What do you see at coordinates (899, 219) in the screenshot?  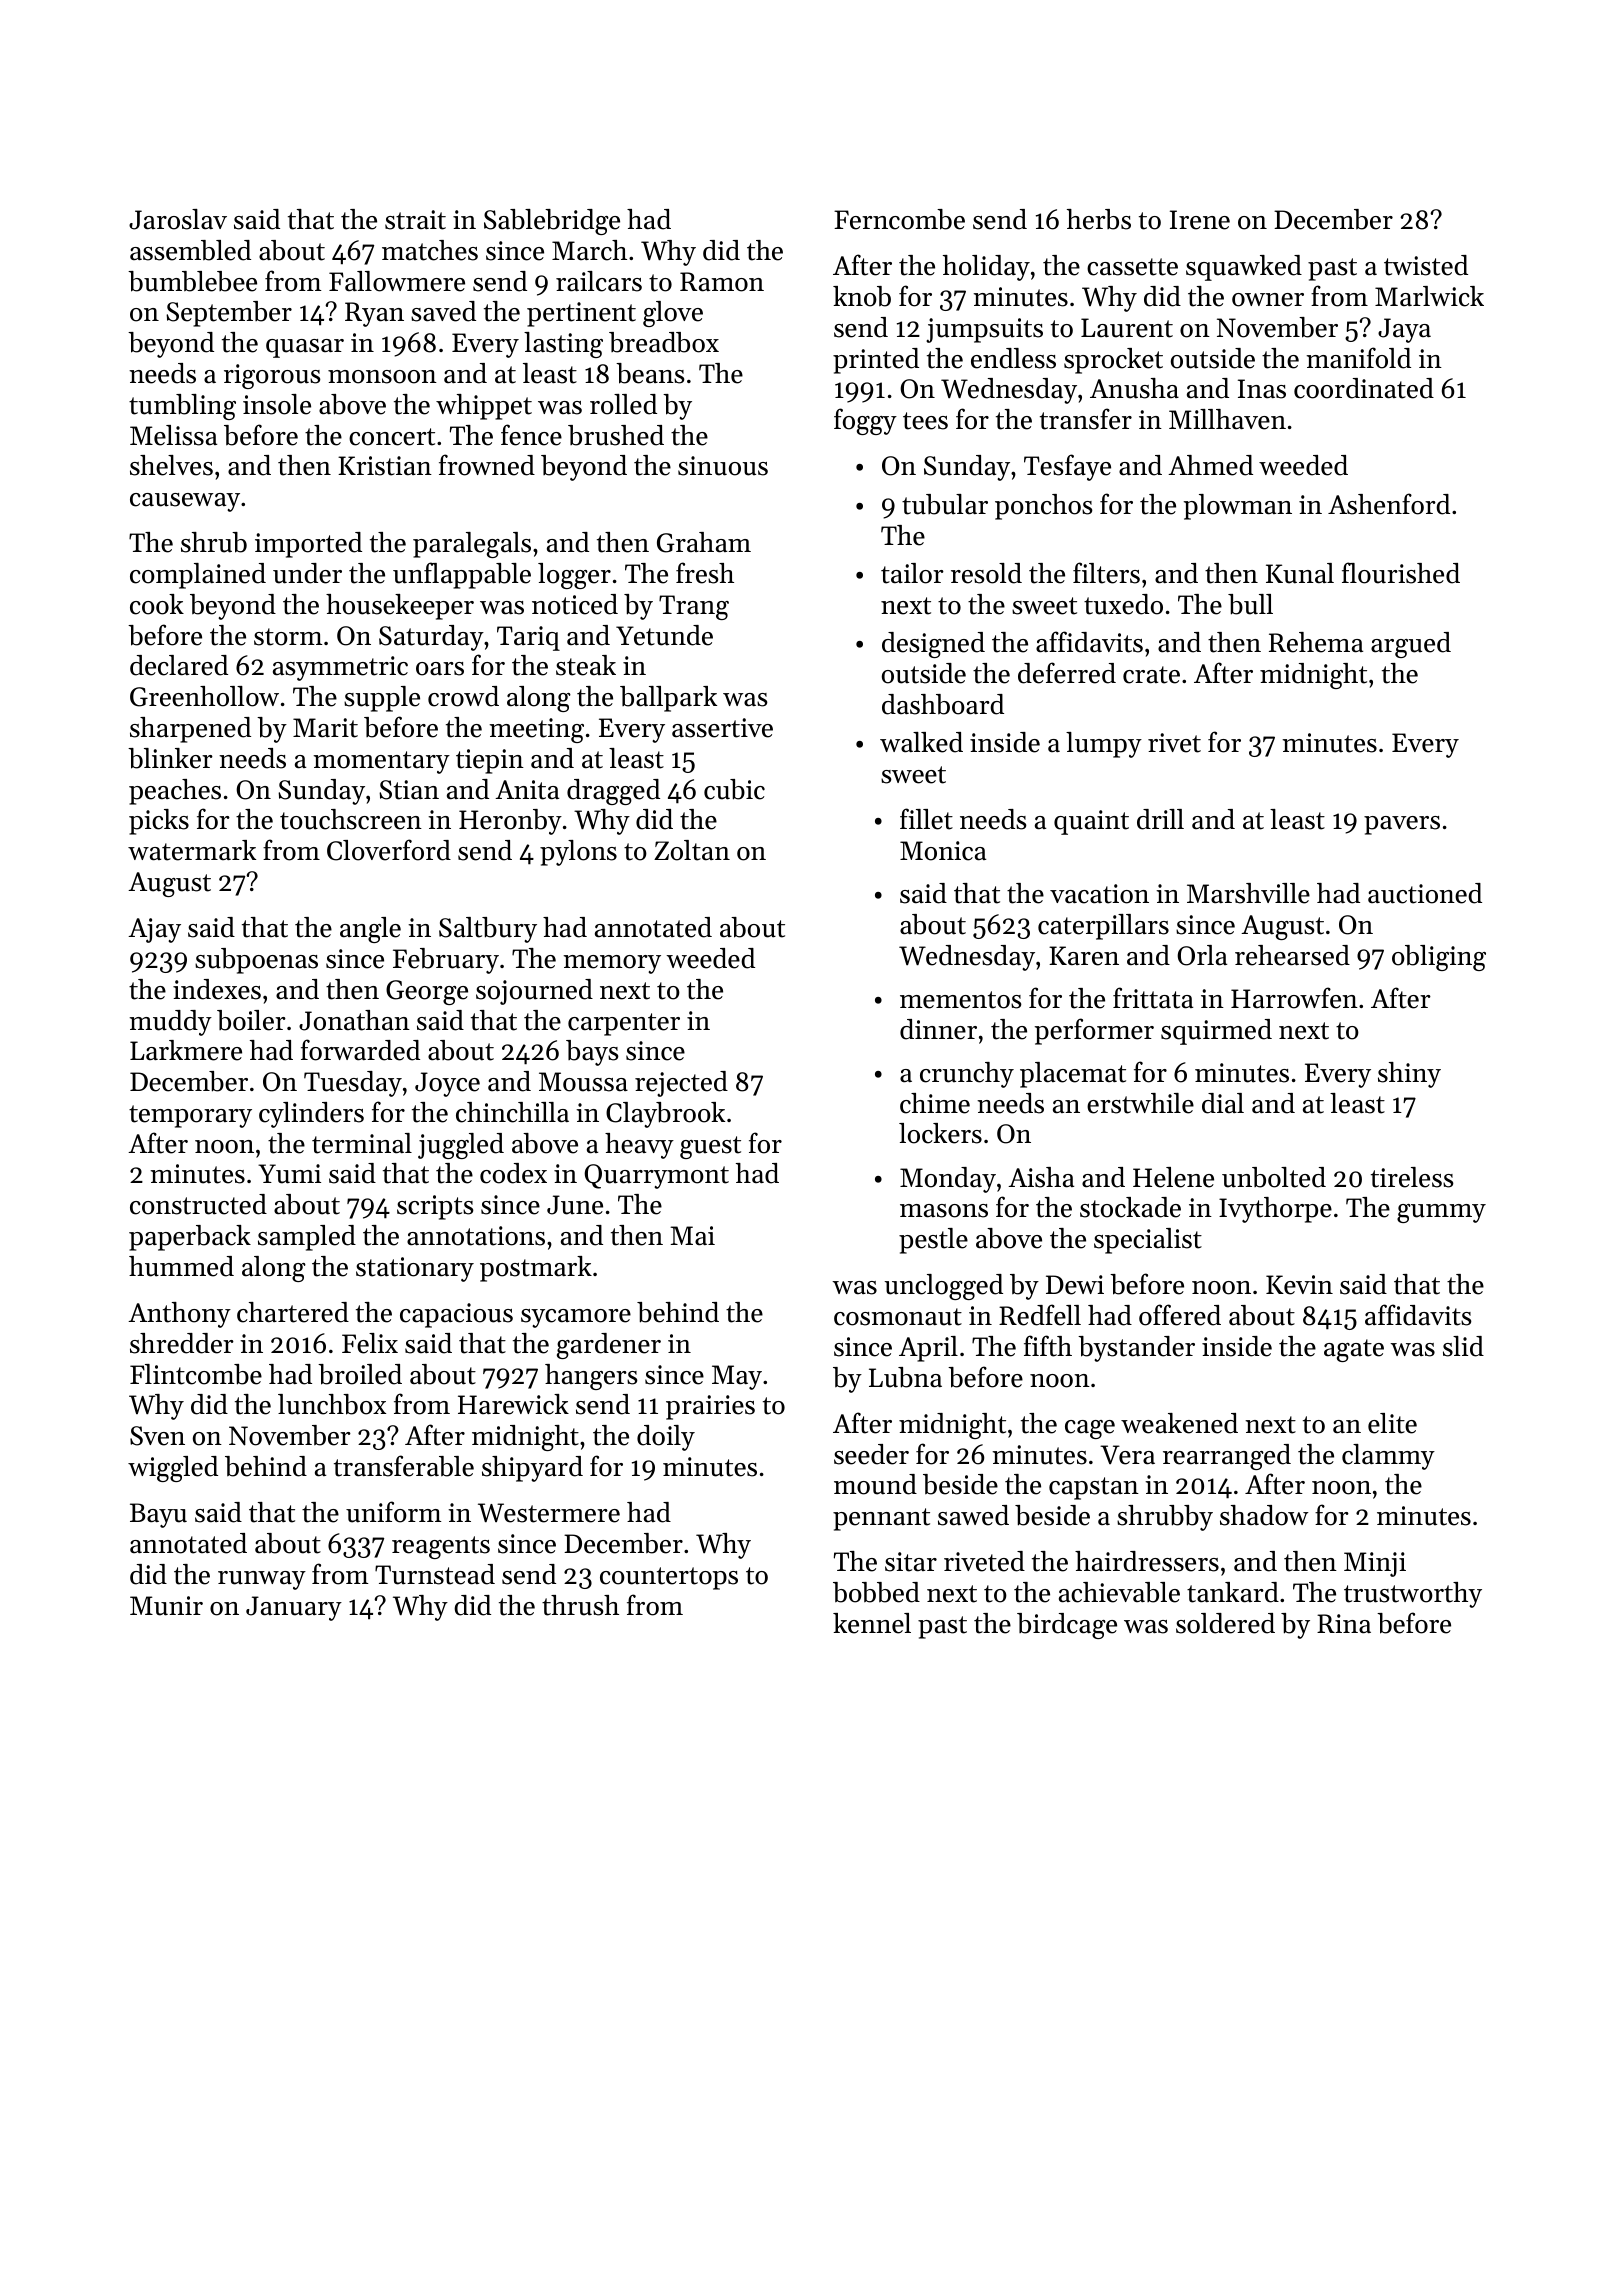 I see `Ferncombe` at bounding box center [899, 219].
